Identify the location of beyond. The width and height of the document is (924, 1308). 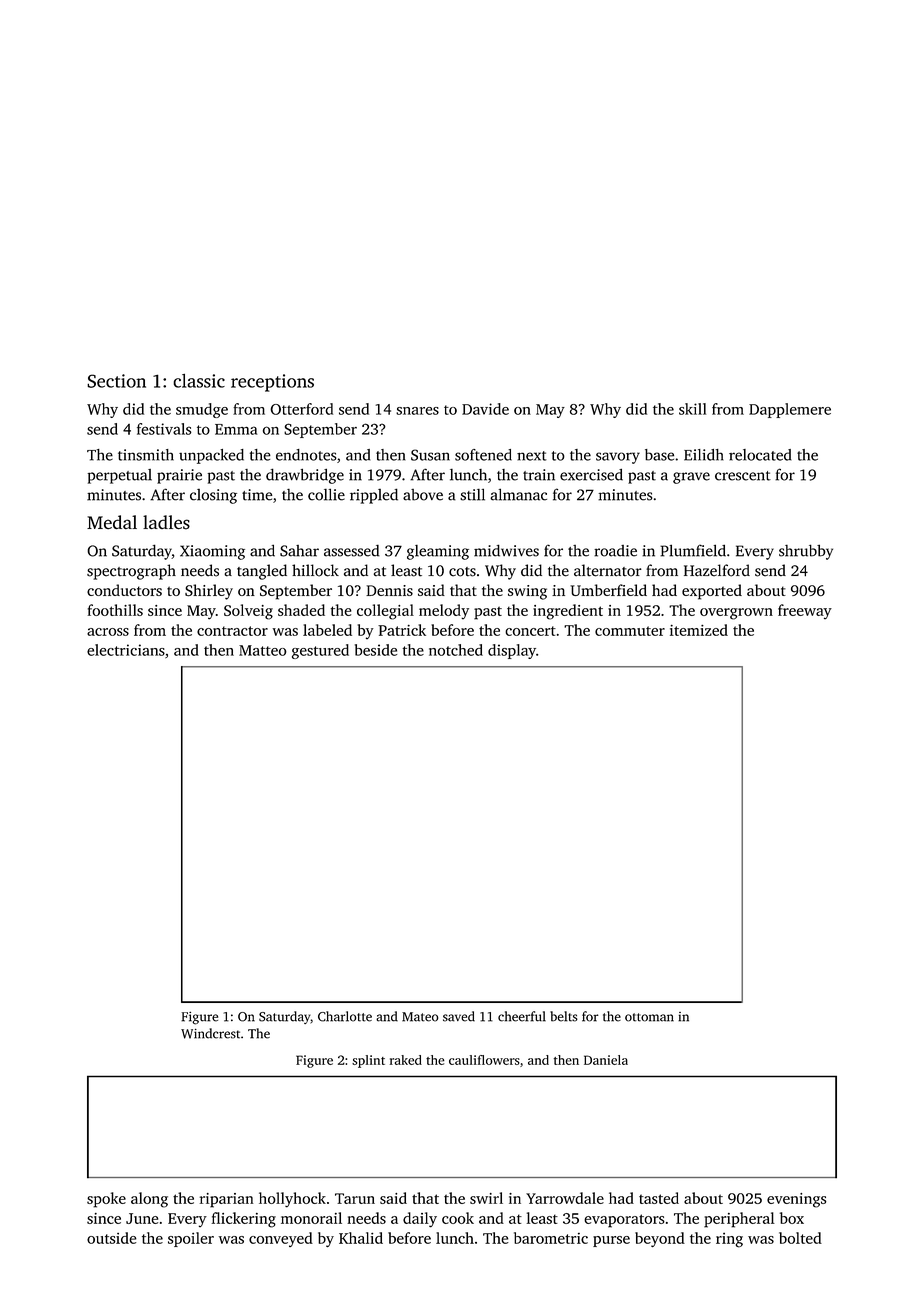
(660, 1239).
